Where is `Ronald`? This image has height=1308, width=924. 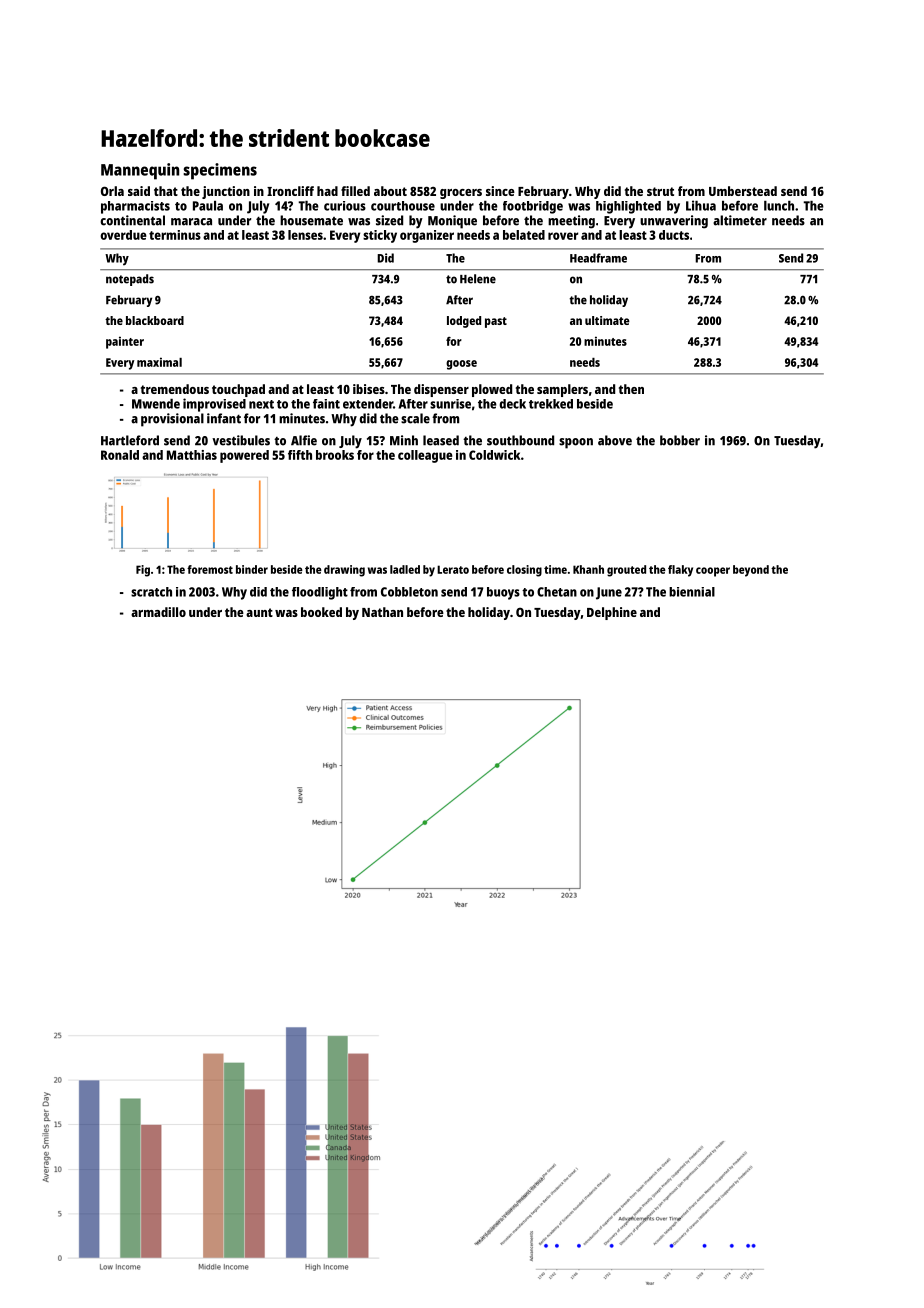
Ronald is located at coordinates (120, 455).
